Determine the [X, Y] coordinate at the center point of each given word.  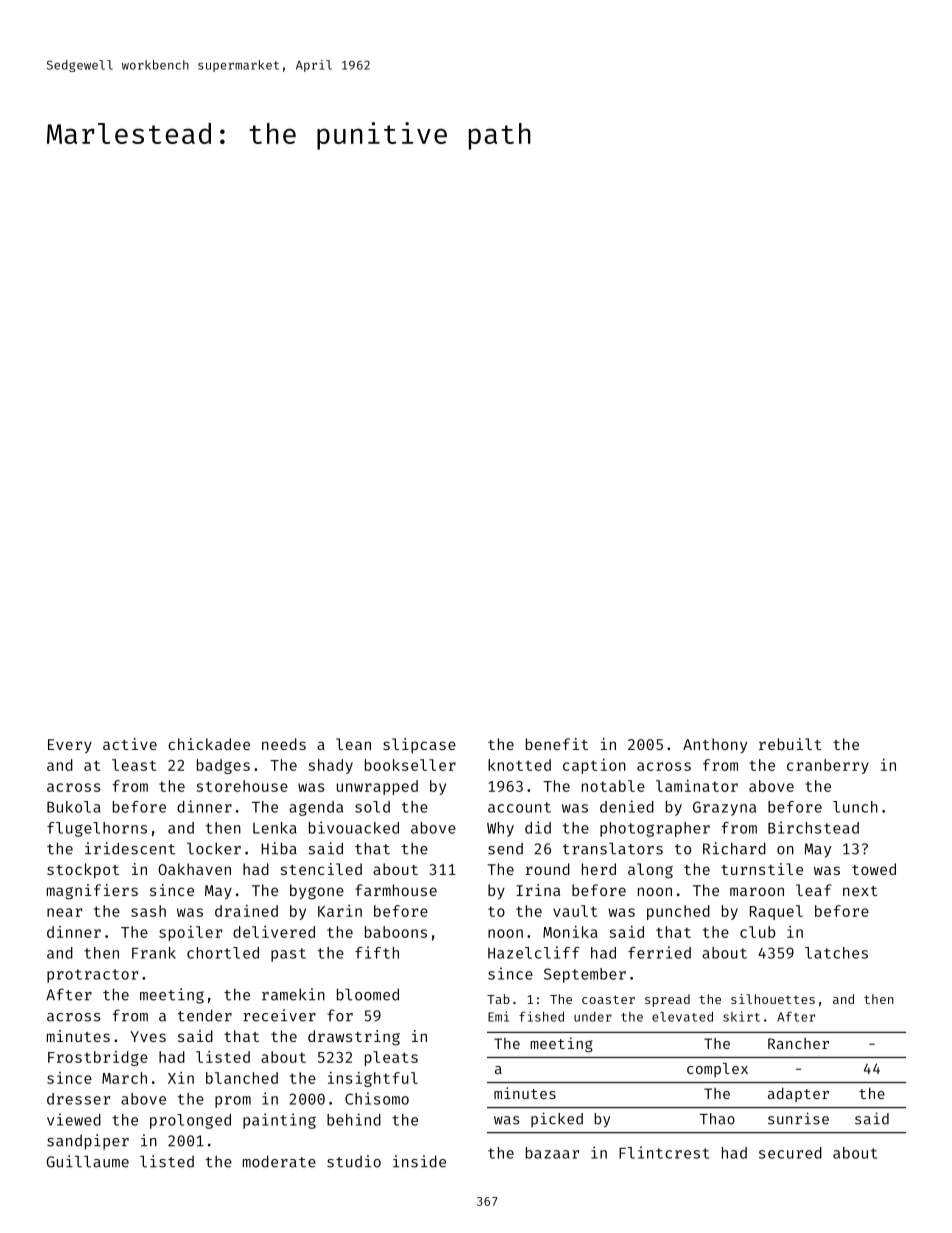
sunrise [798, 1118]
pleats [391, 1058]
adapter [798, 1095]
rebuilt [790, 744]
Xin [181, 1078]
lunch [855, 807]
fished [541, 1016]
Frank [154, 953]
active [130, 744]
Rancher [798, 1043]
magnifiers [92, 892]
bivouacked [354, 827]
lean [353, 744]
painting [279, 1121]
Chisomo [377, 1098]
